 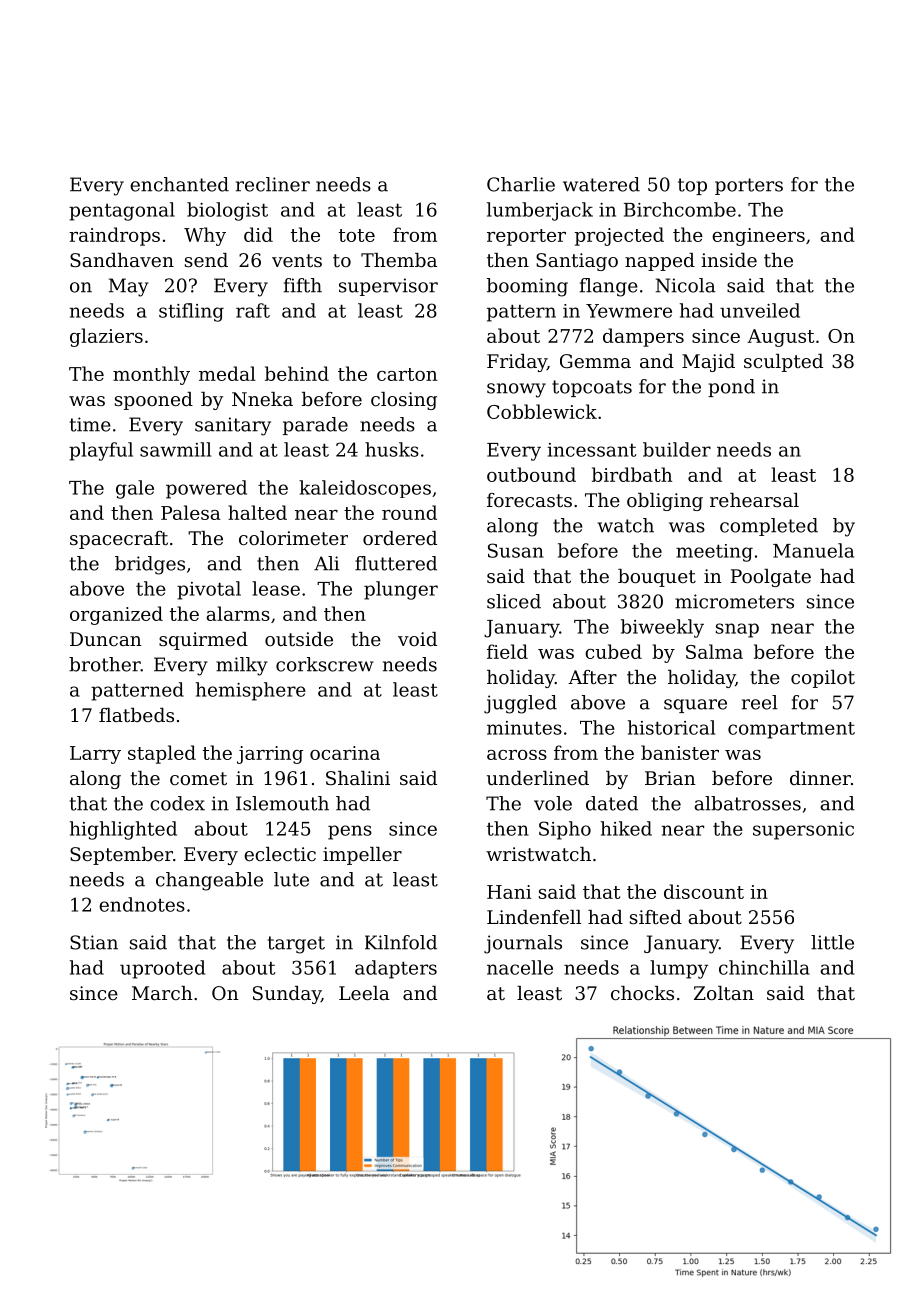 I want to click on vole, so click(x=553, y=803).
